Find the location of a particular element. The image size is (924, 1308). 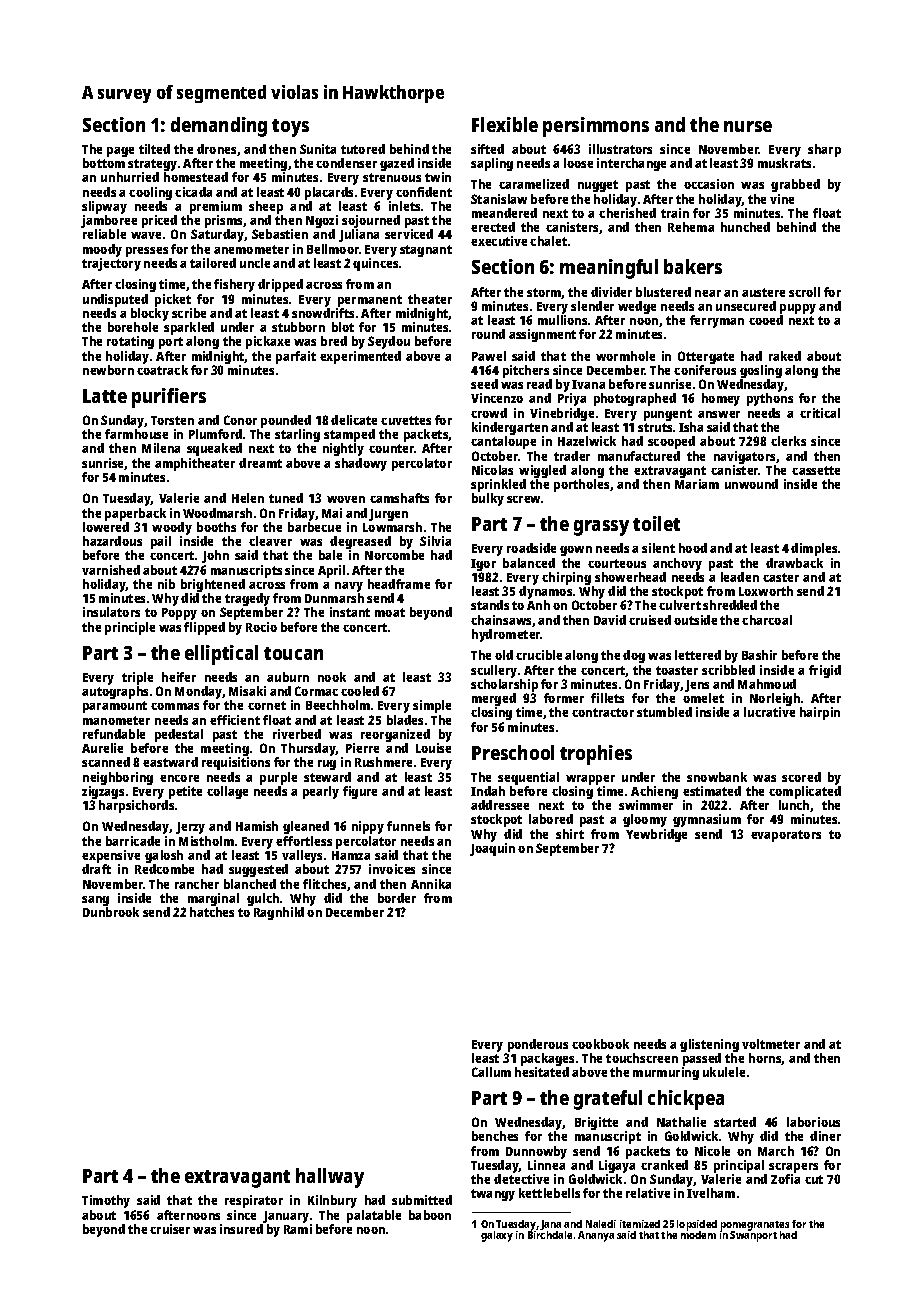

Aurelie is located at coordinates (102, 748).
